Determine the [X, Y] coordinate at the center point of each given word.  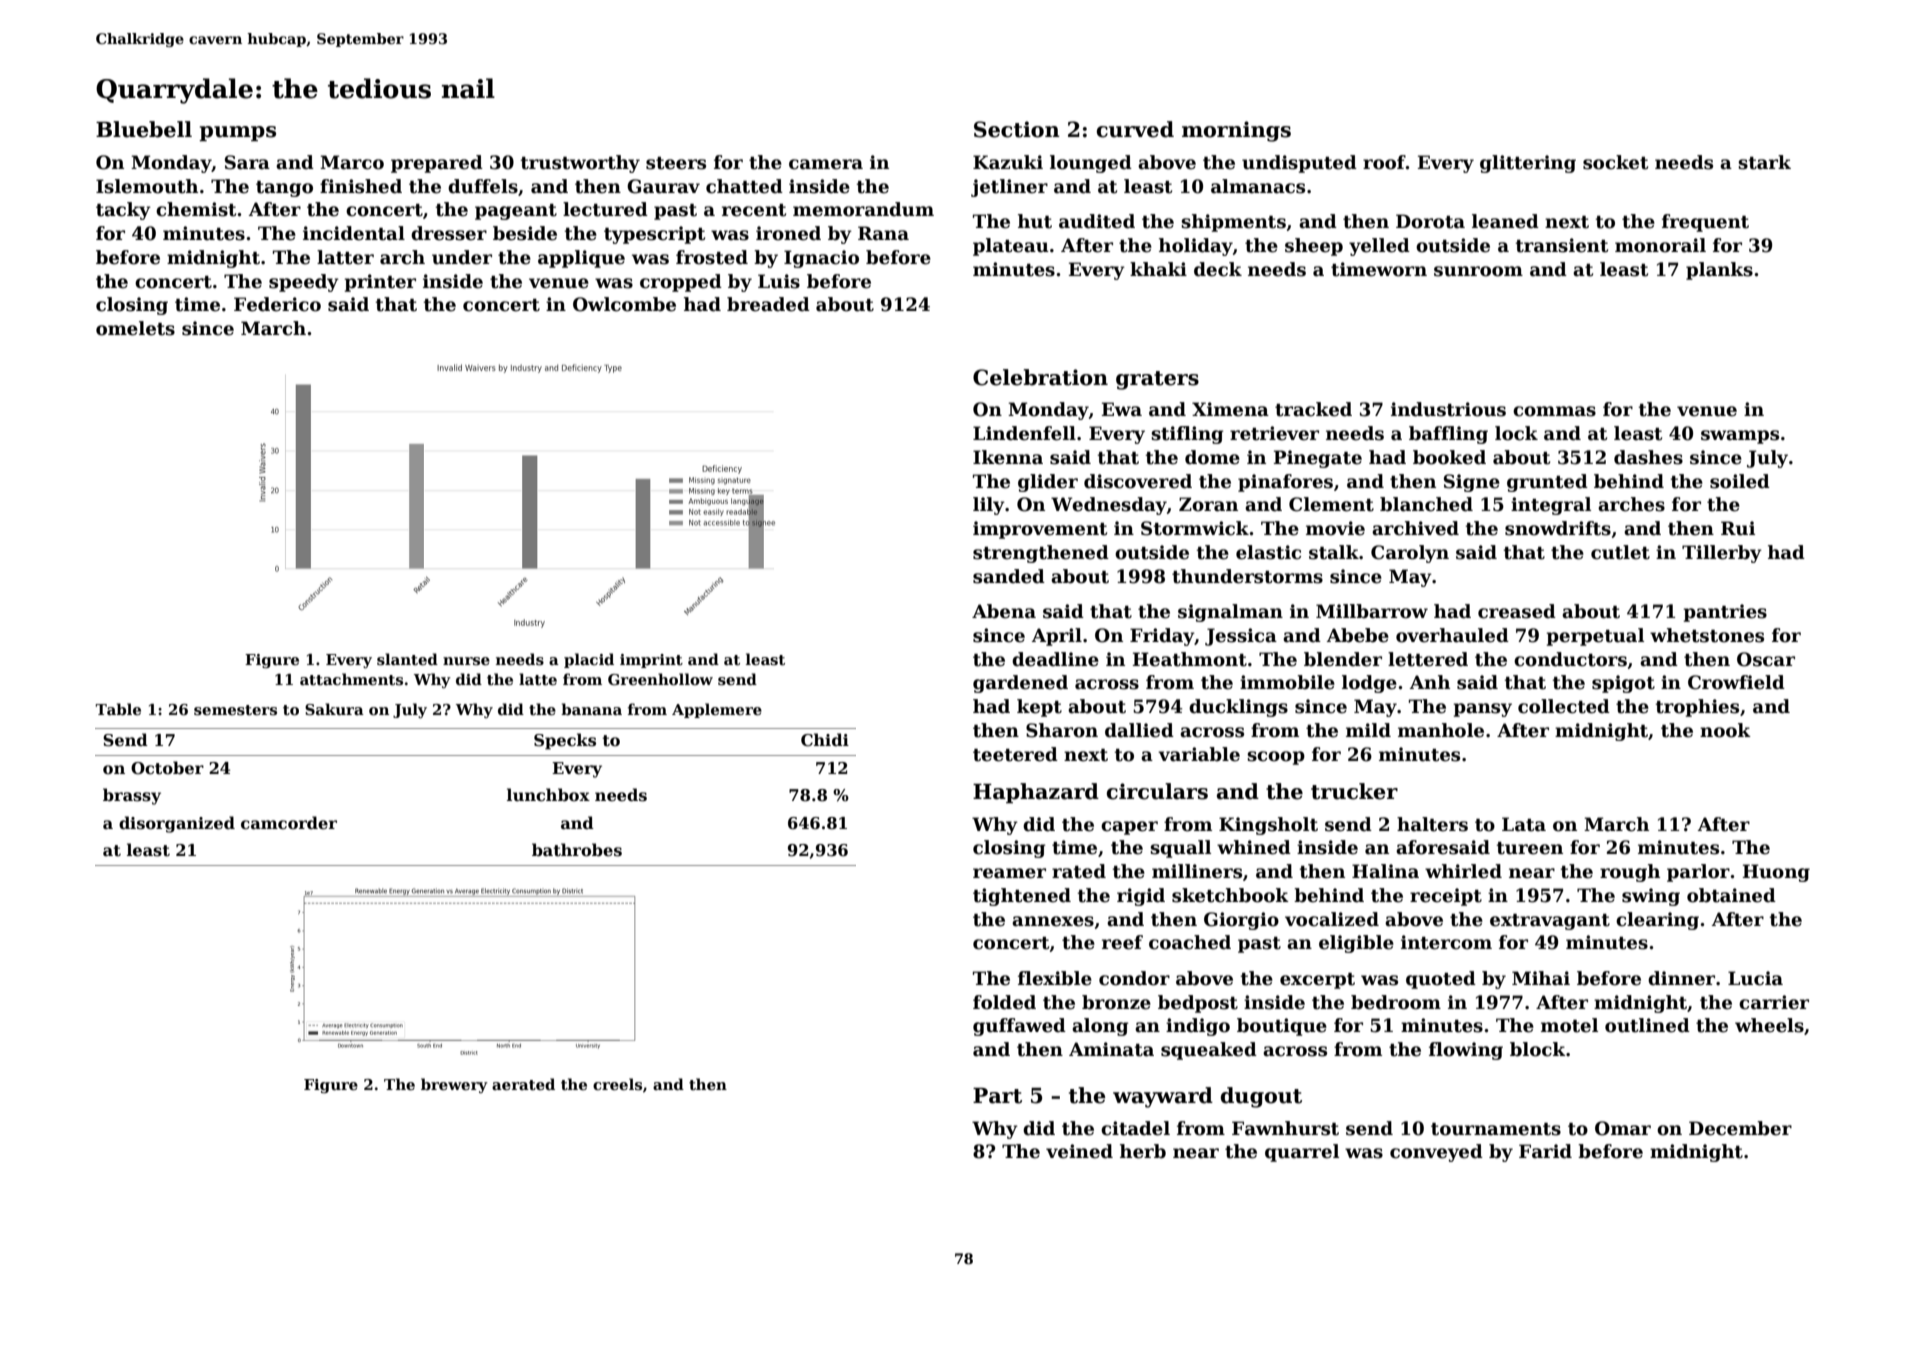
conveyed [1436, 1153]
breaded [768, 304]
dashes [1648, 457]
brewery [454, 1085]
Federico [277, 304]
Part [997, 1096]
